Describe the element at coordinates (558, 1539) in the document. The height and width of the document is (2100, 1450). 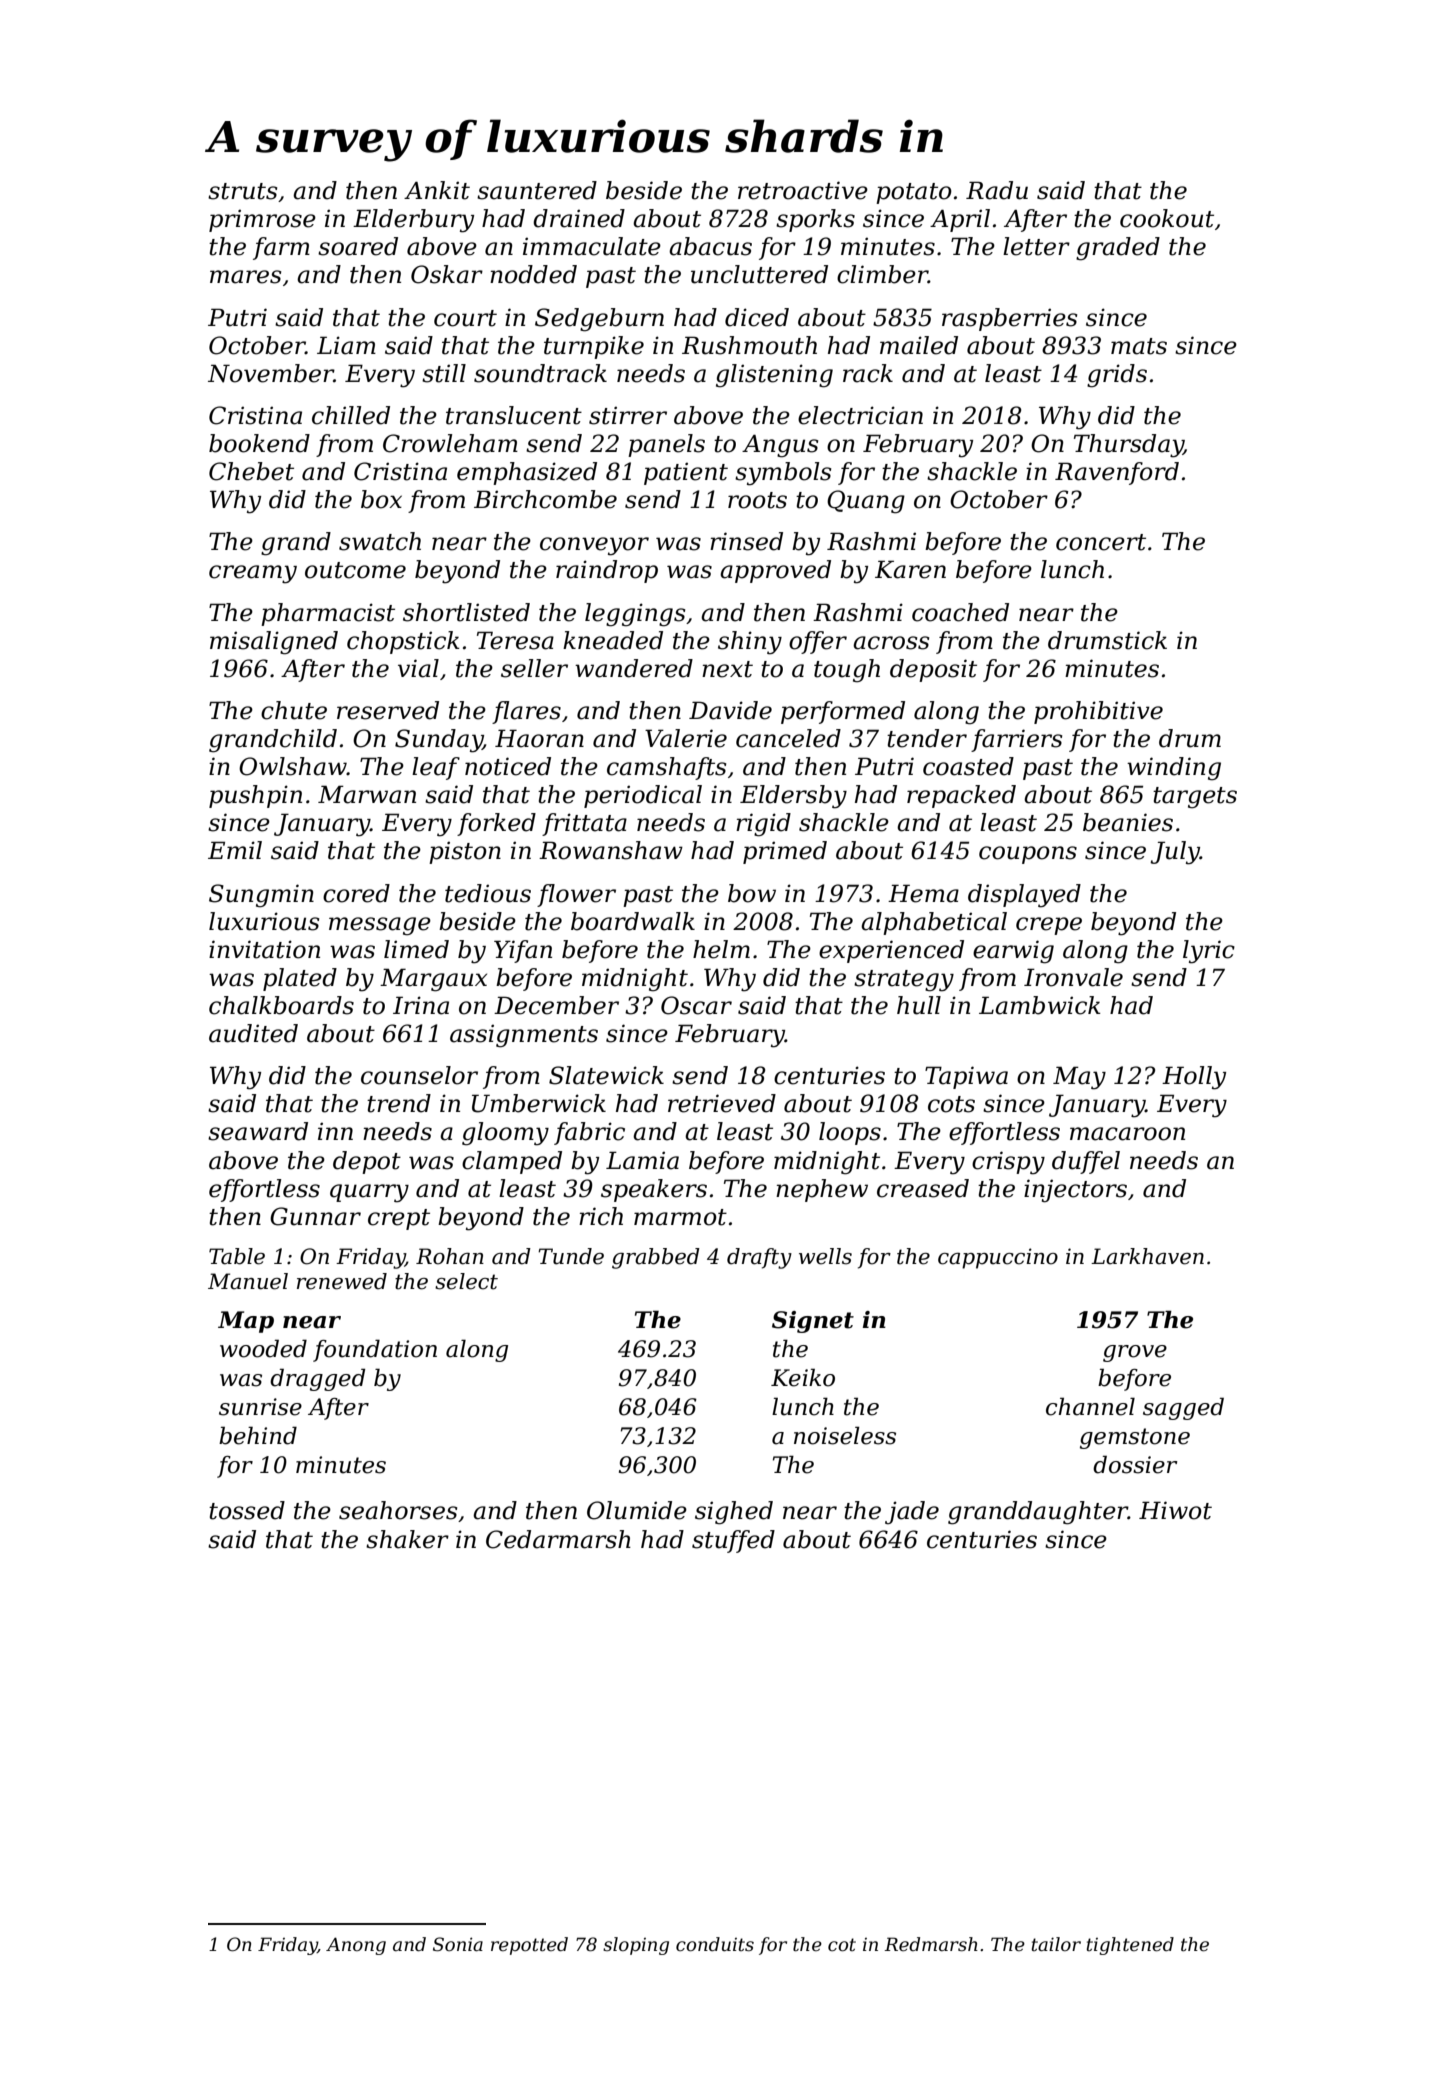
I see `Cedarmarsh` at that location.
